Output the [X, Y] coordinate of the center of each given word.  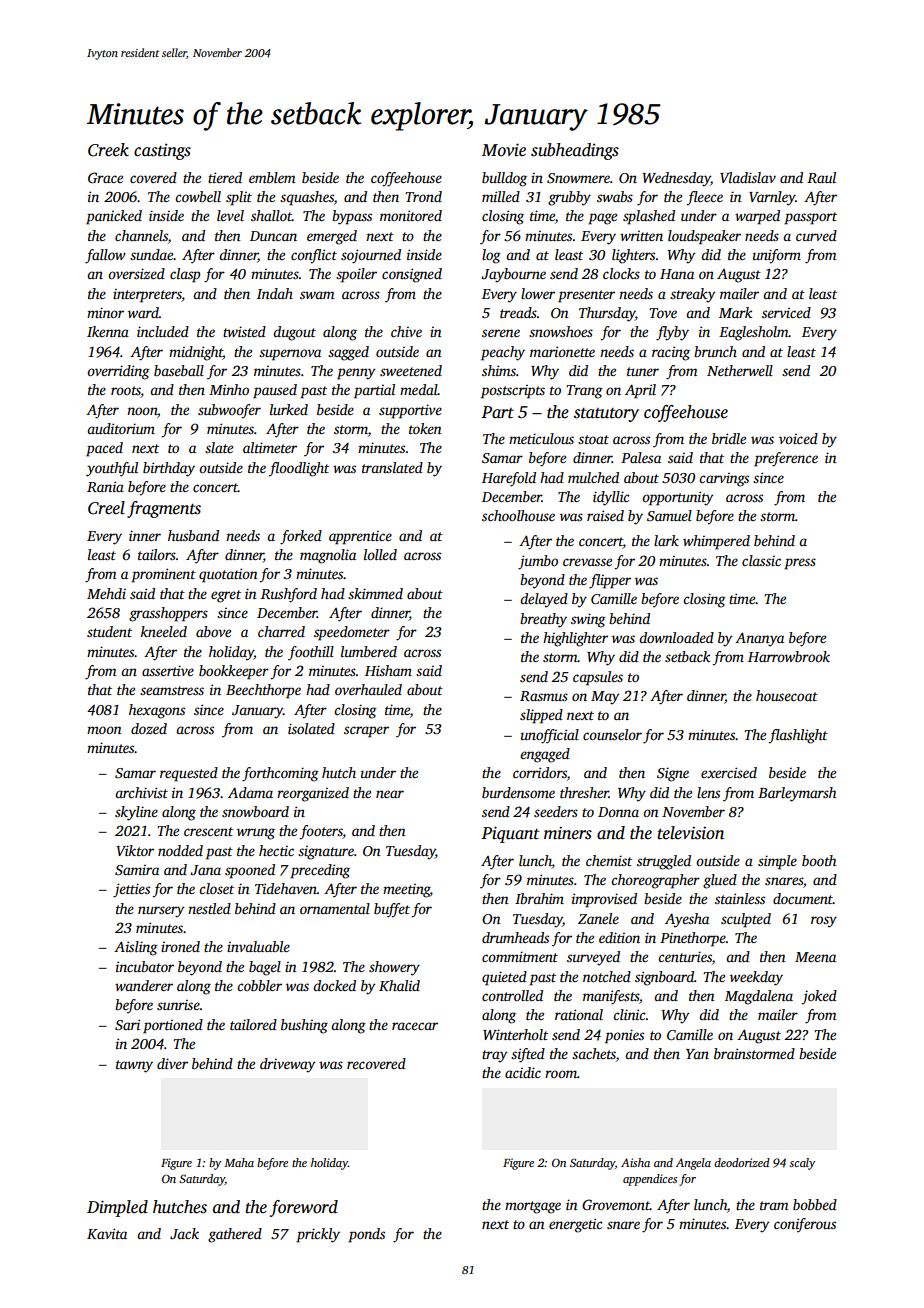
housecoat [787, 695]
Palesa [641, 457]
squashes [307, 198]
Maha [239, 1162]
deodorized [742, 1162]
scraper [366, 732]
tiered [225, 177]
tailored [253, 1024]
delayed [544, 600]
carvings [724, 480]
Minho [229, 389]
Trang [584, 392]
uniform [777, 256]
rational [579, 1014]
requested [189, 774]
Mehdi [106, 593]
